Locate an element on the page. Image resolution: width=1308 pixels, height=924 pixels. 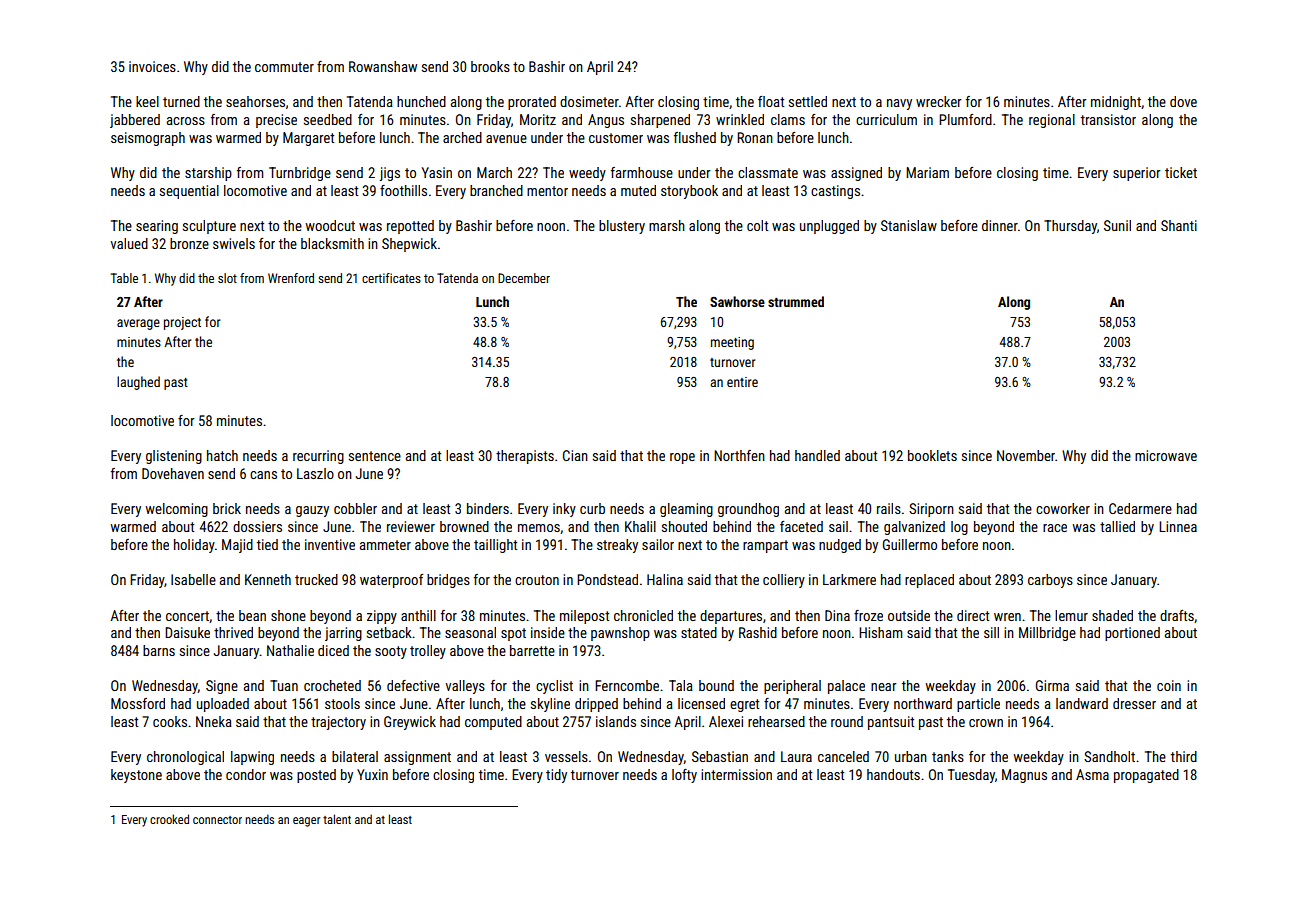
dinner is located at coordinates (1000, 225).
